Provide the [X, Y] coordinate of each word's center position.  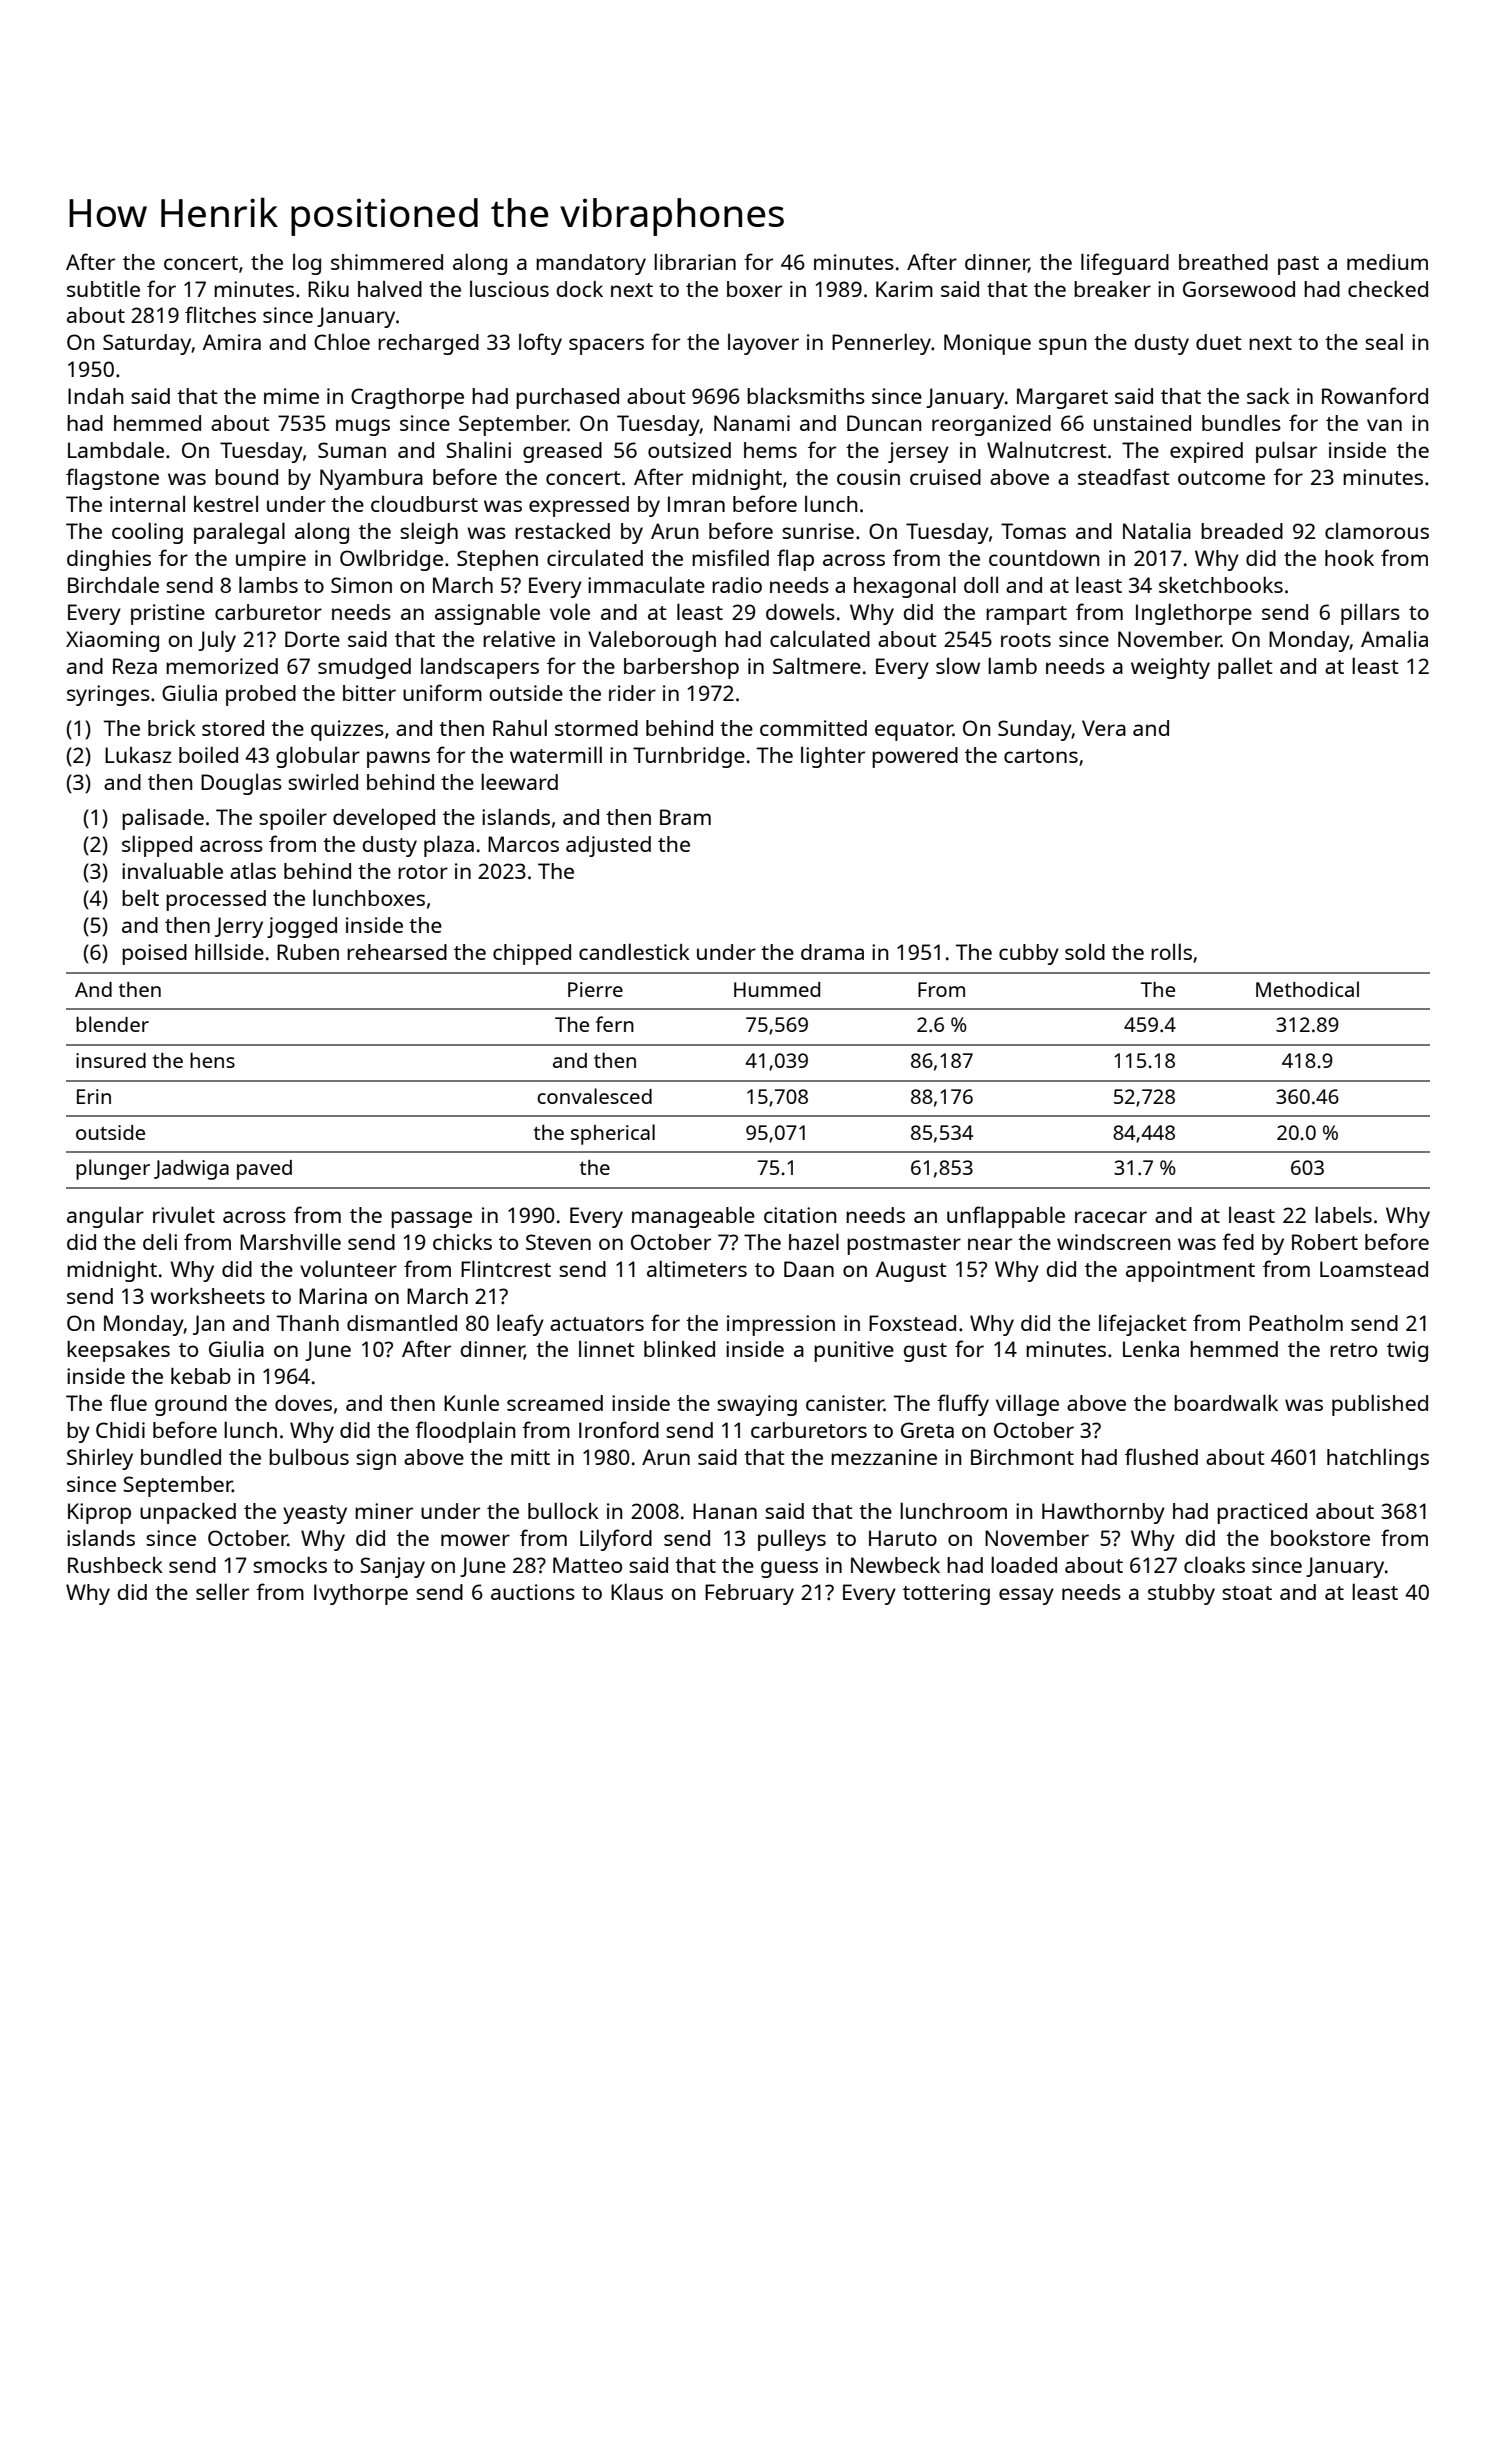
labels [1343, 1214]
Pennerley [881, 344]
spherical [613, 1134]
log [307, 264]
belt [140, 897]
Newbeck [895, 1565]
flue [128, 1402]
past [1298, 265]
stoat [1247, 1593]
